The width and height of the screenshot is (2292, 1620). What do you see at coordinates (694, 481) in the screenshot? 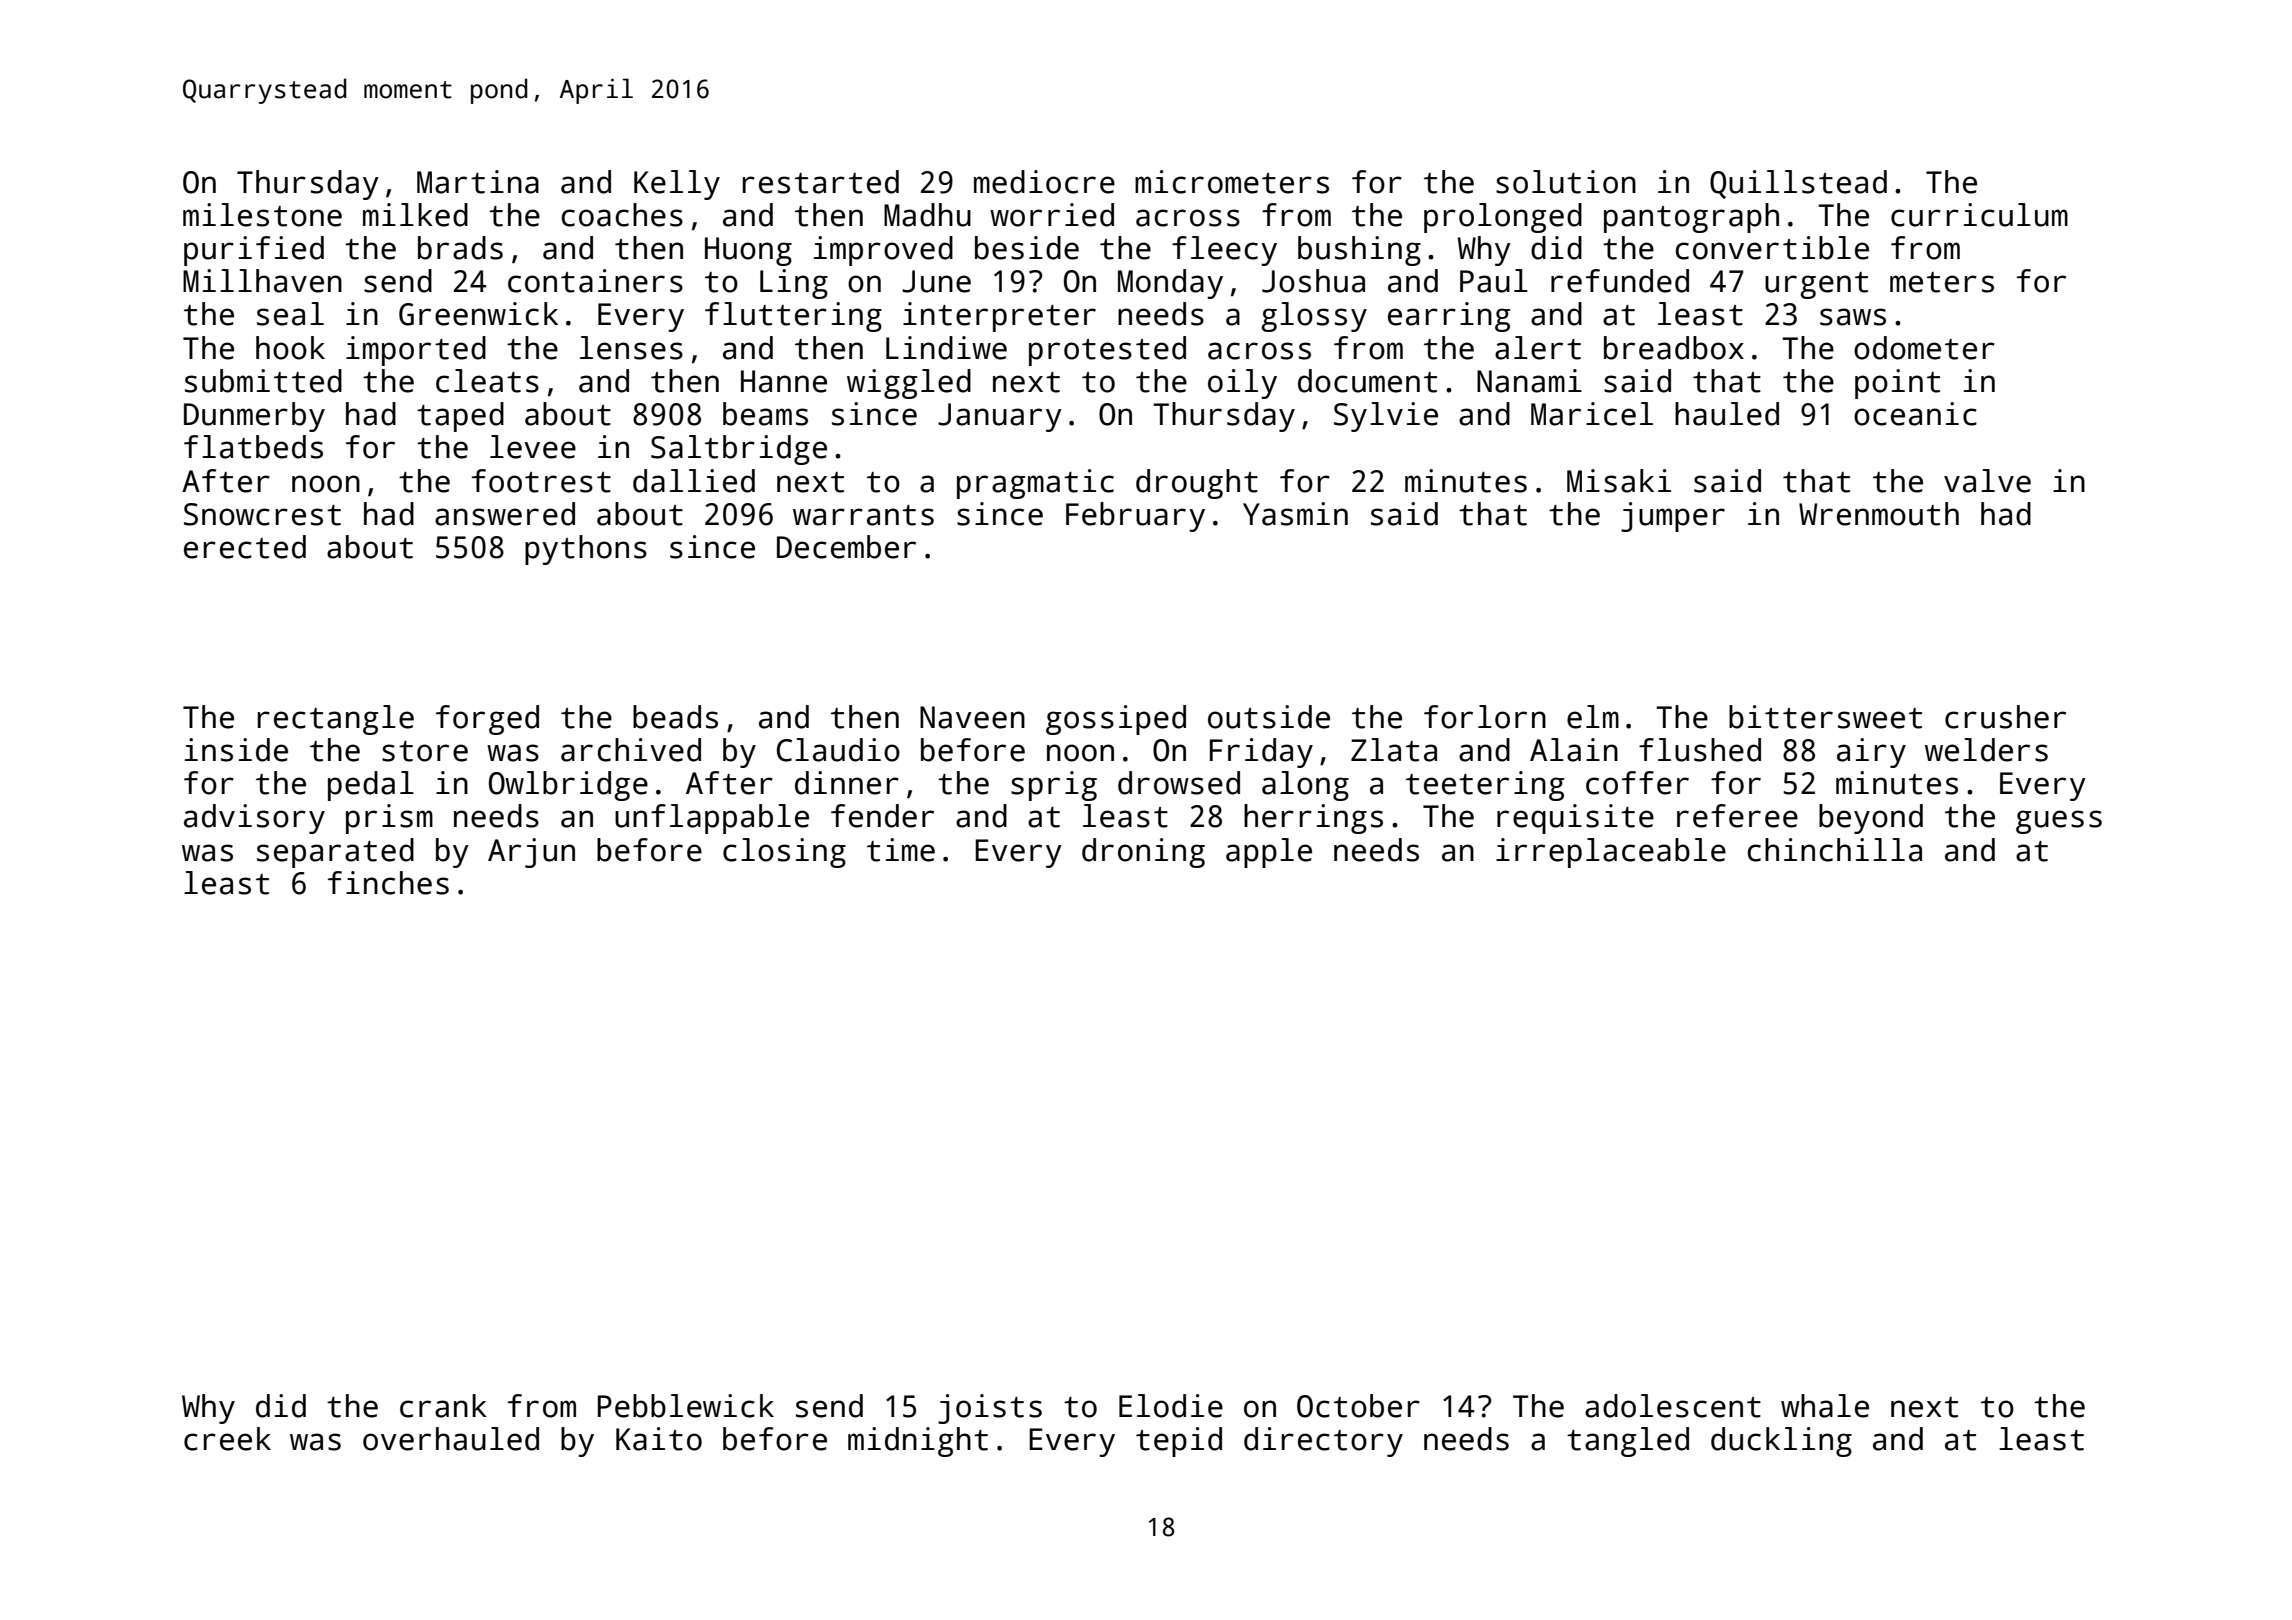
I see `dallied` at bounding box center [694, 481].
